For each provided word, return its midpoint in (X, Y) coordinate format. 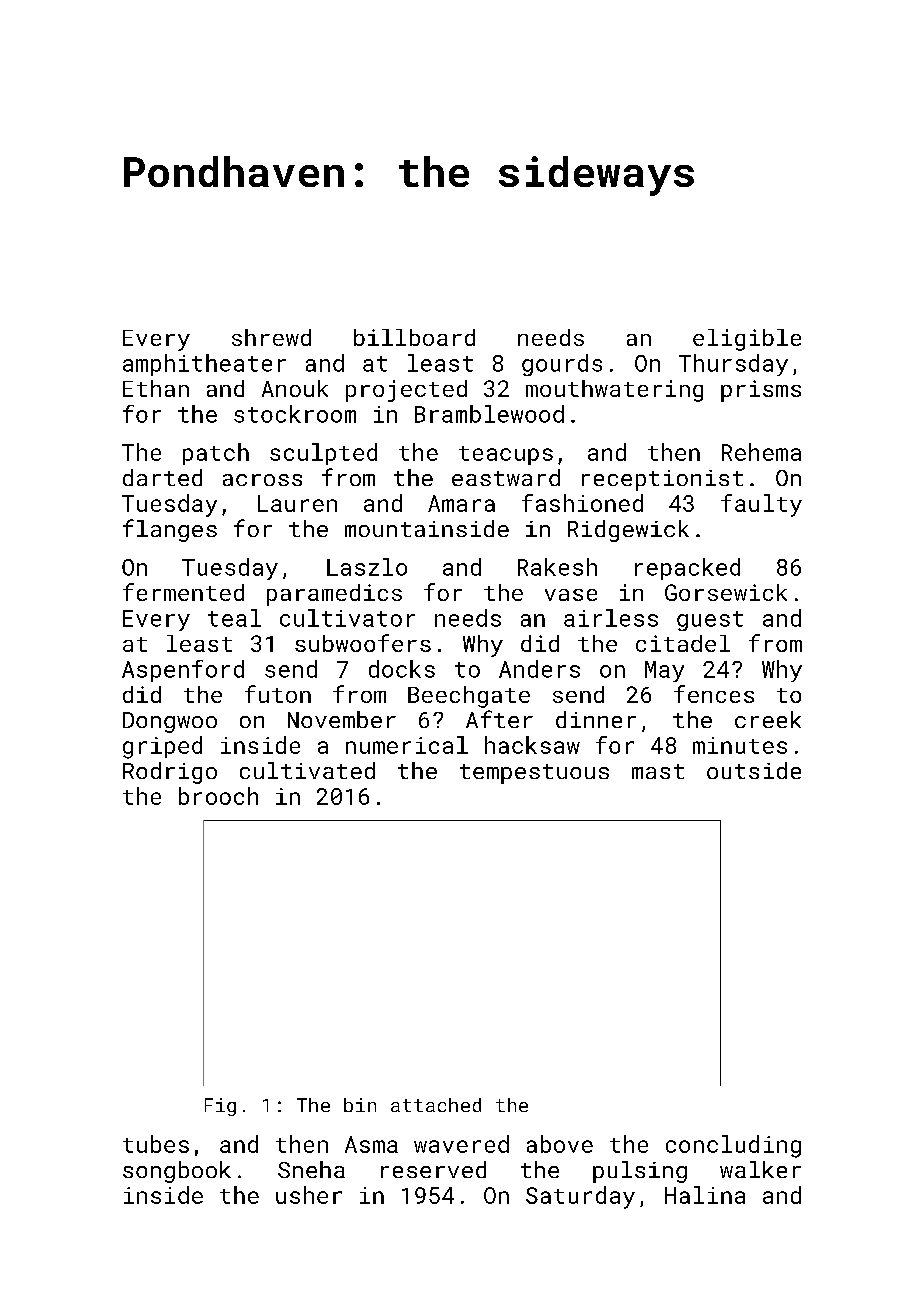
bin (360, 1105)
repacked (687, 569)
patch (216, 454)
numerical (407, 745)
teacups (506, 455)
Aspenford (183, 671)
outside (754, 770)
